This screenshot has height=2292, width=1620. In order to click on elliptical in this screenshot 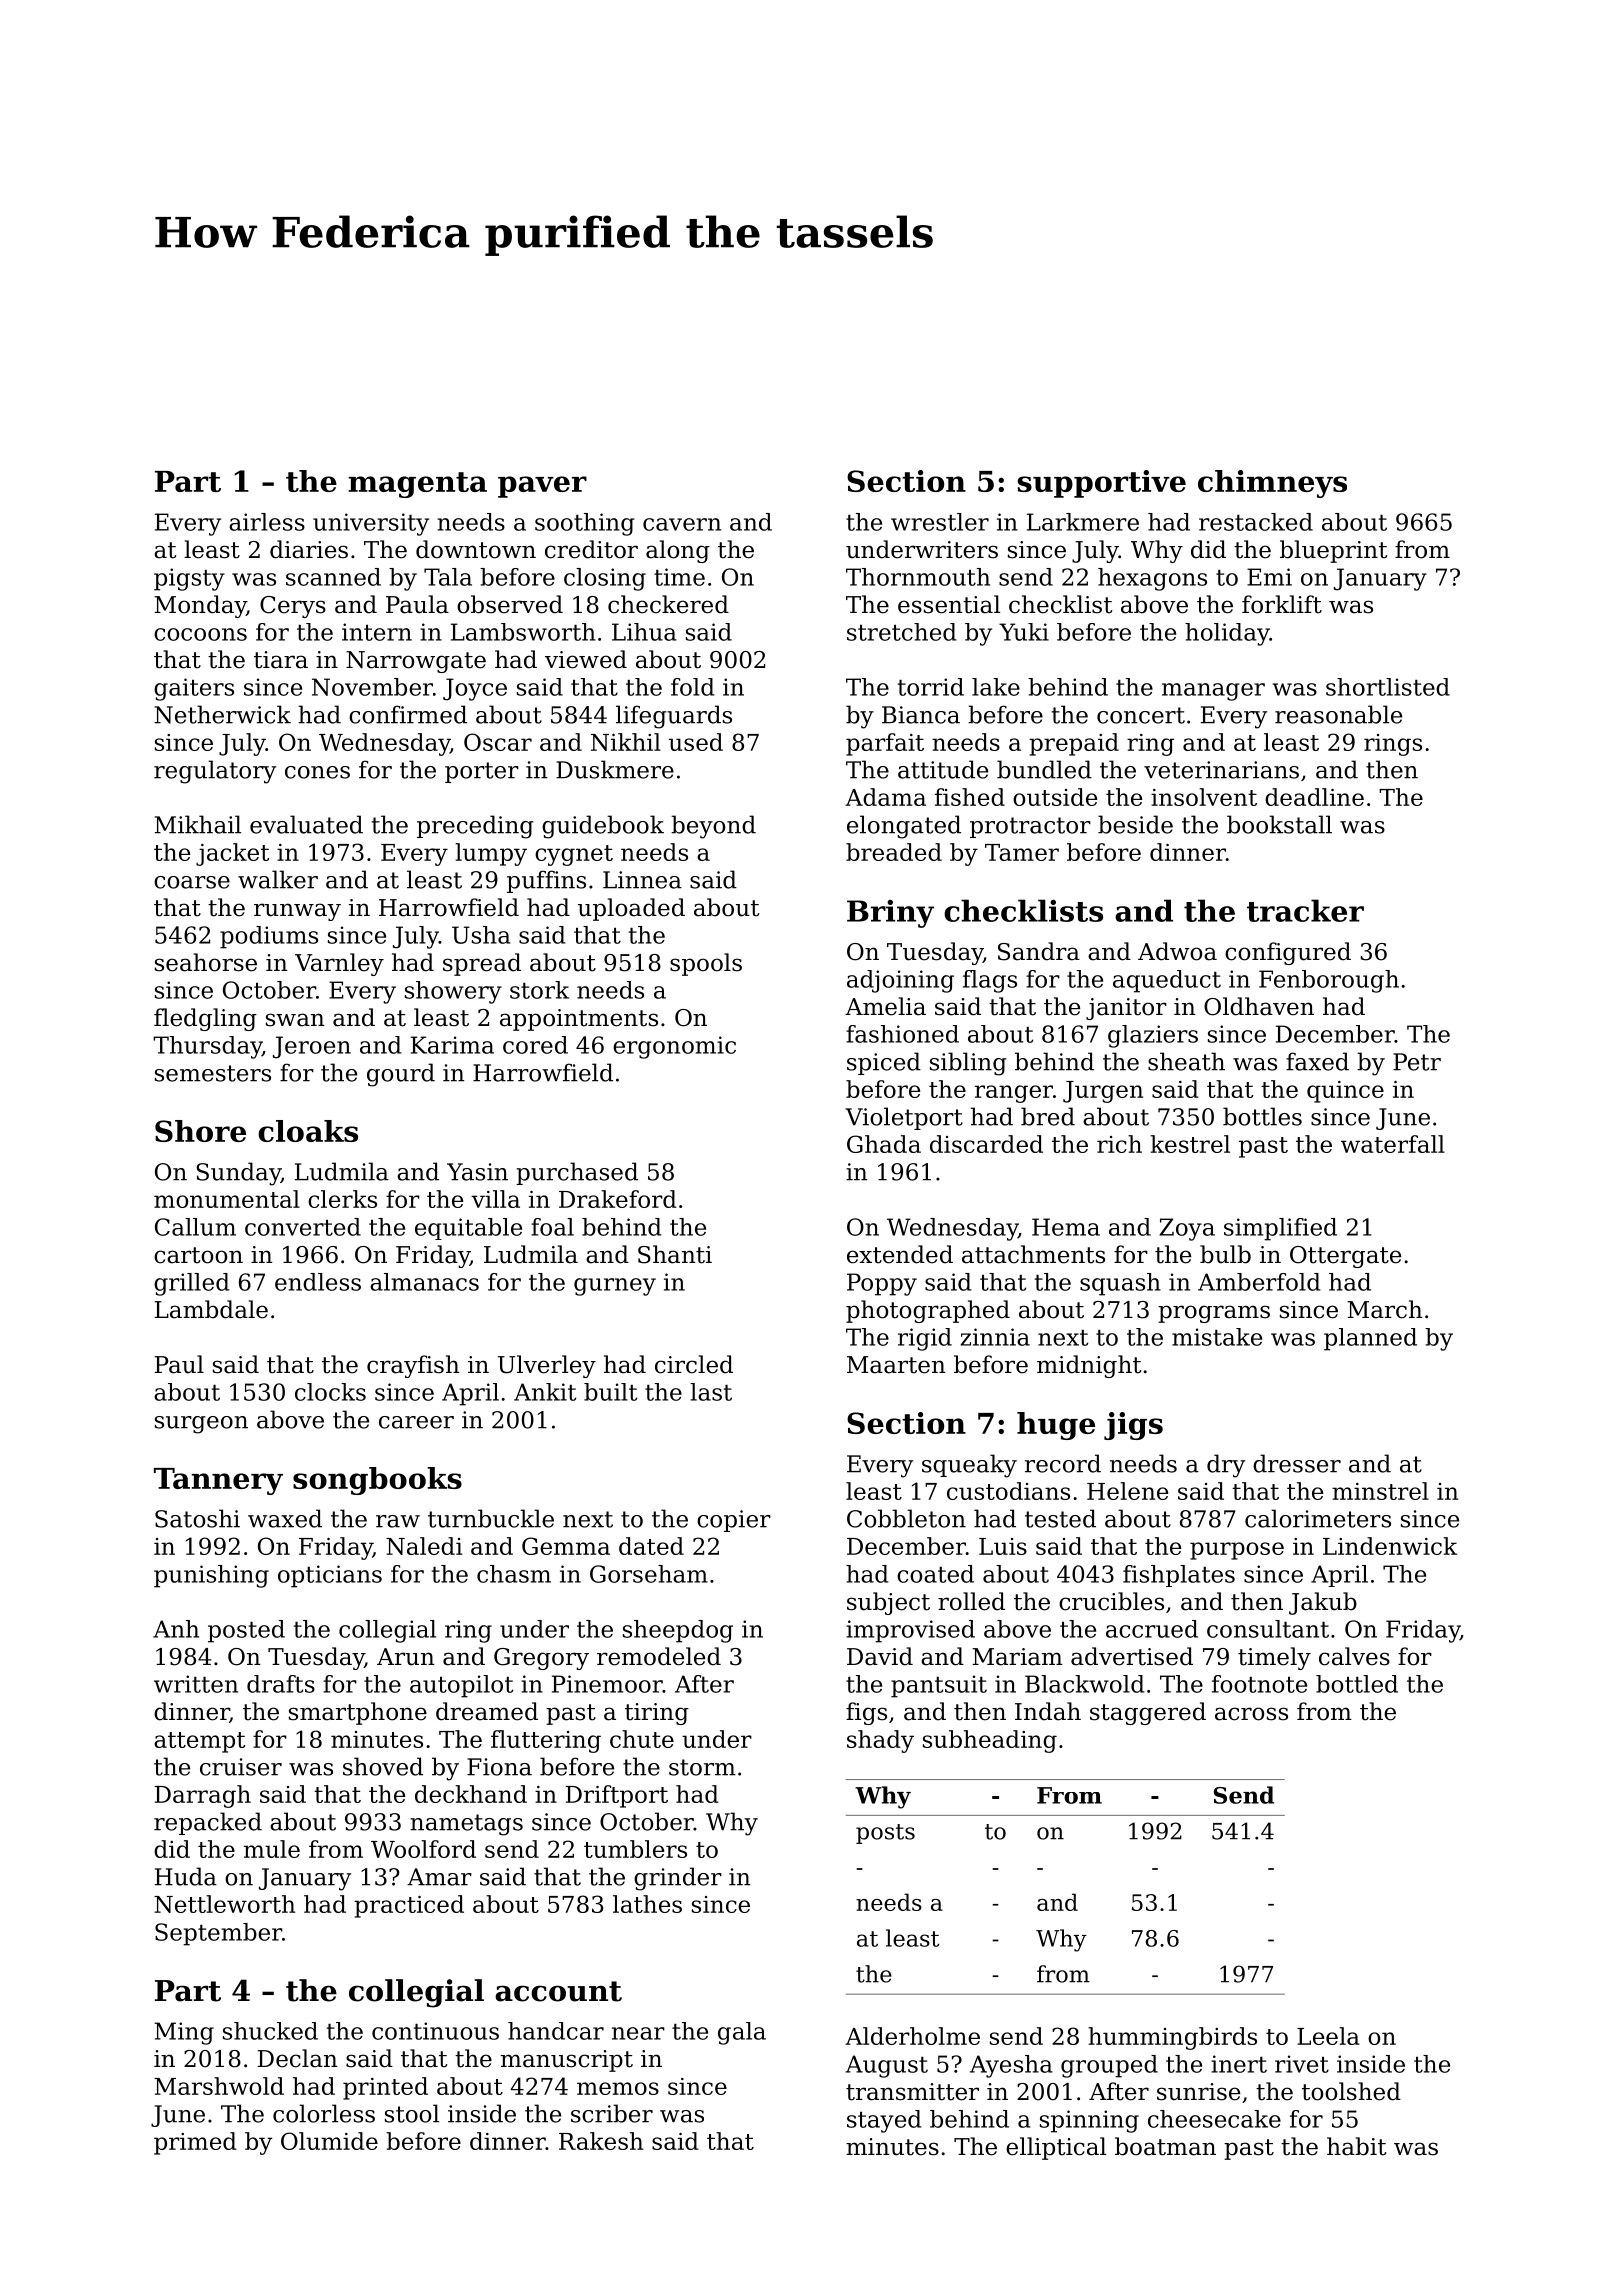, I will do `click(1056, 2148)`.
